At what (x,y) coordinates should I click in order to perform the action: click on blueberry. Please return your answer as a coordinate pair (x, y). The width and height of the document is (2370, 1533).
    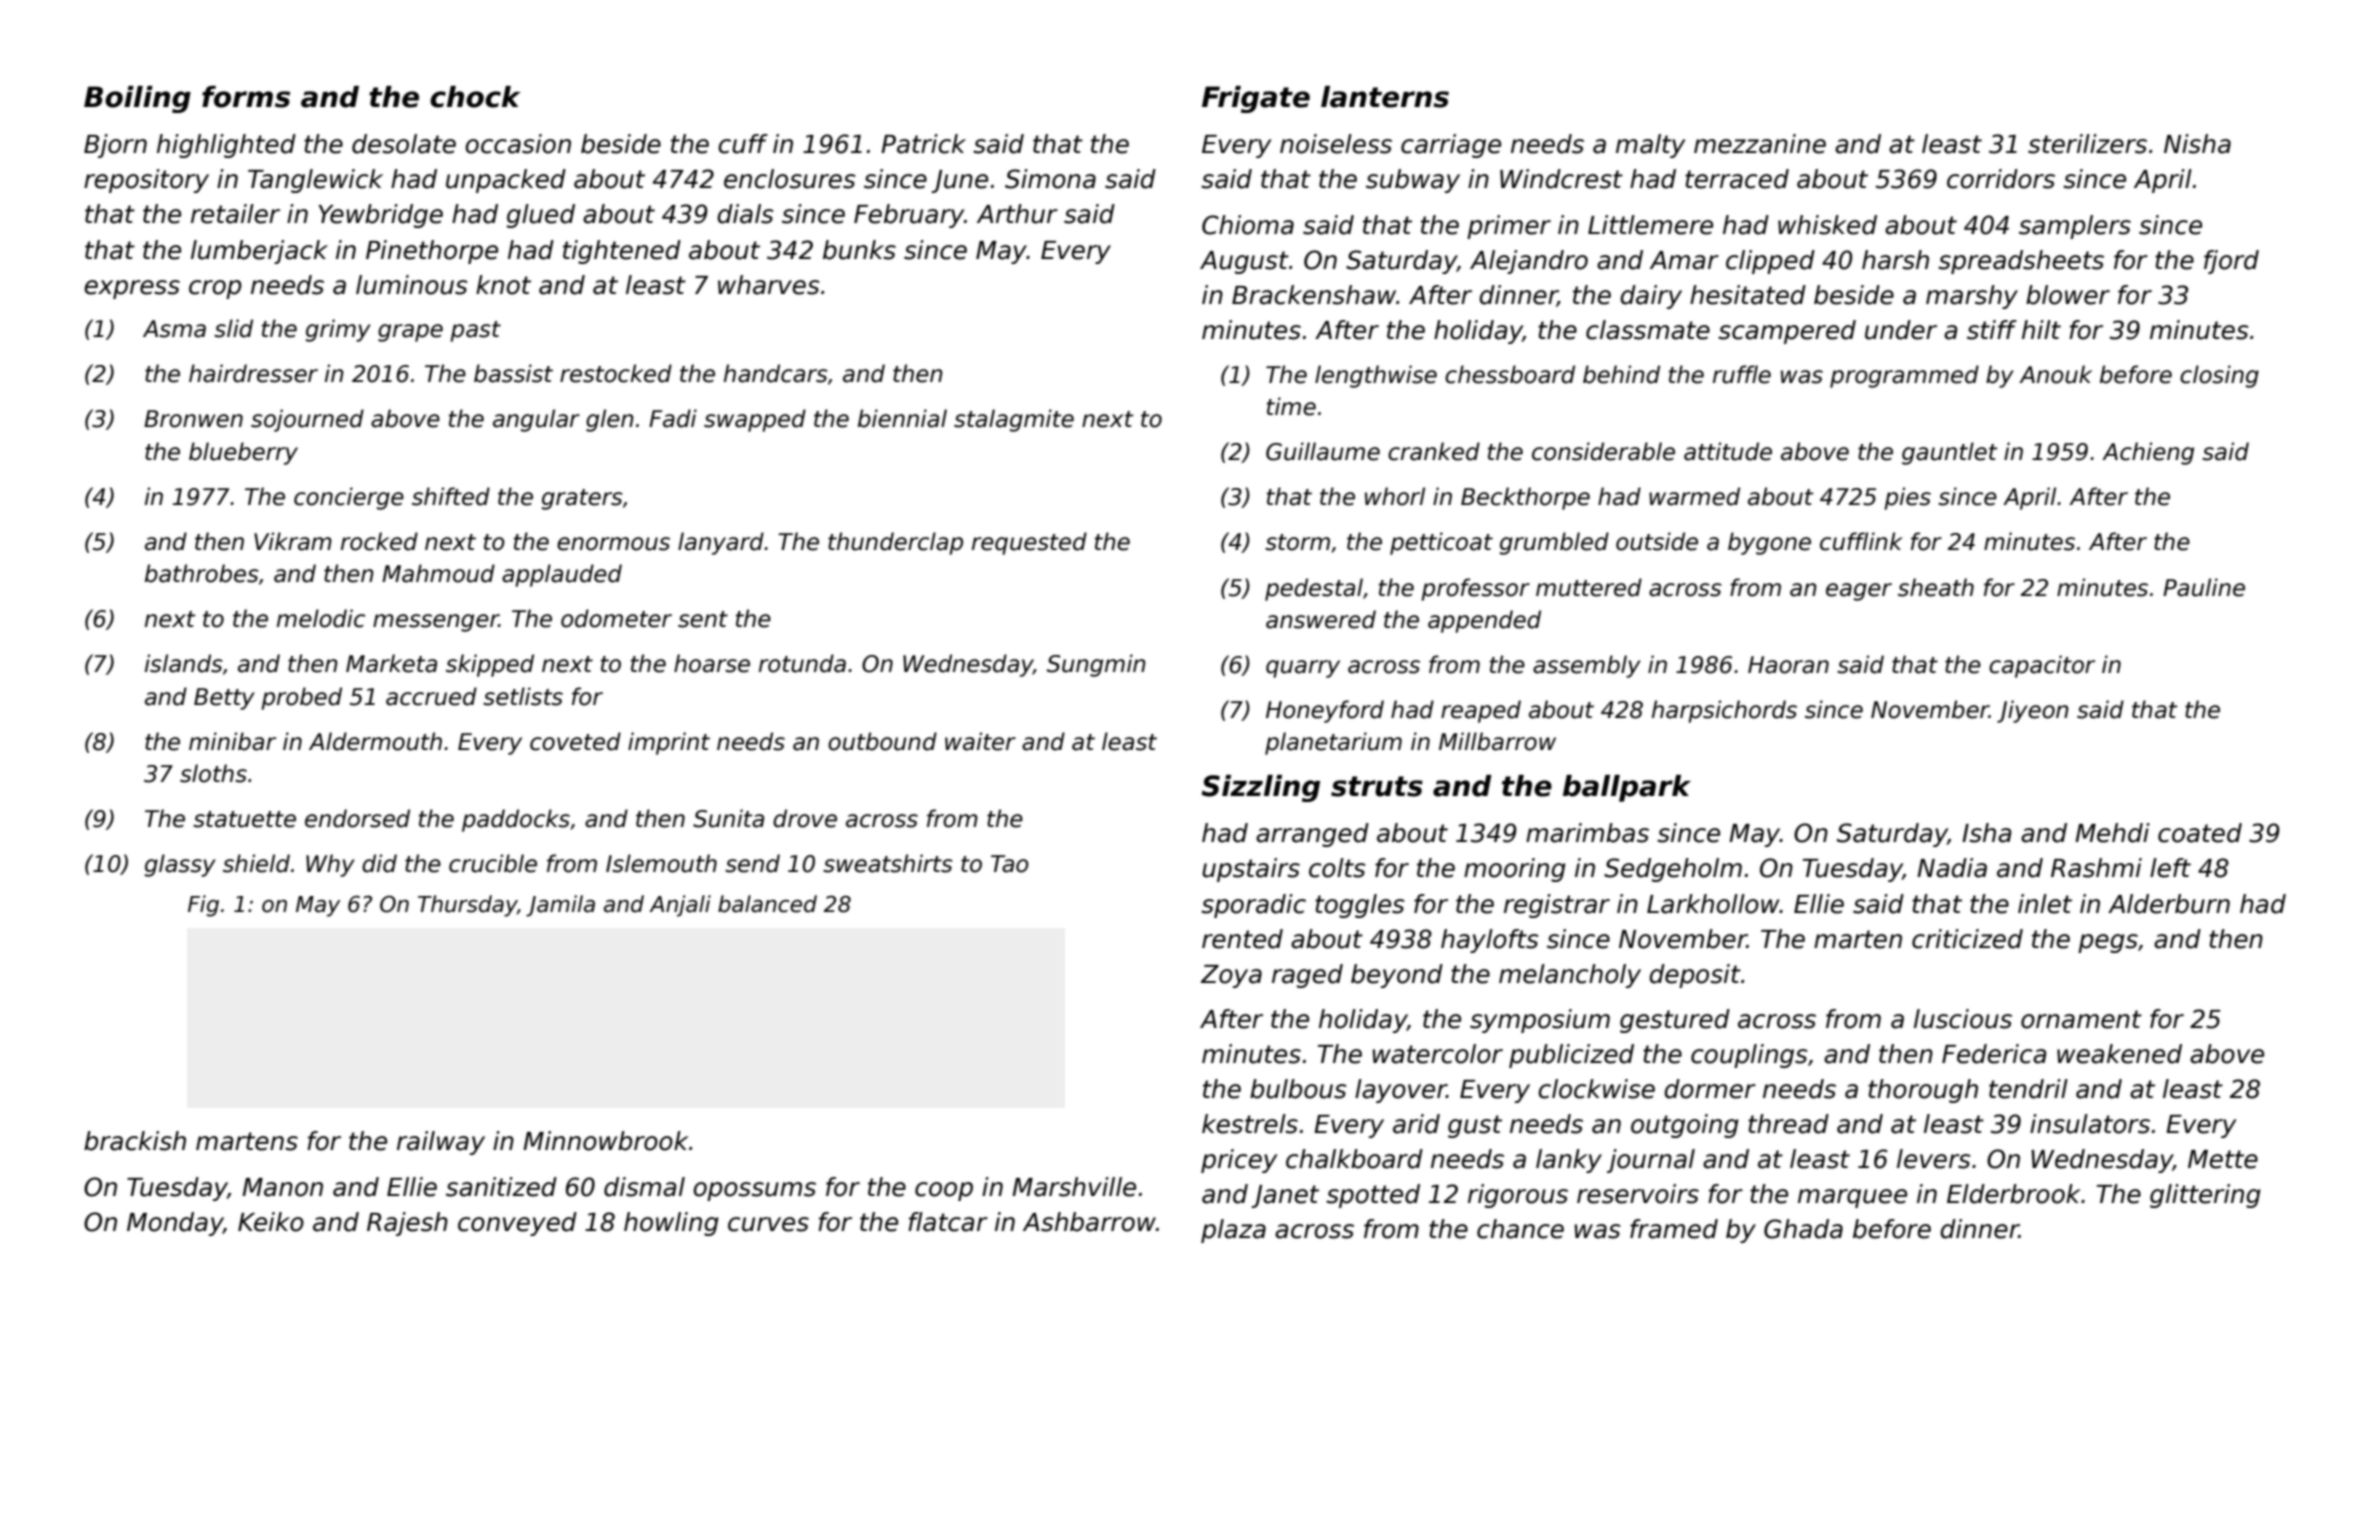
    Looking at the image, I should click on (243, 453).
